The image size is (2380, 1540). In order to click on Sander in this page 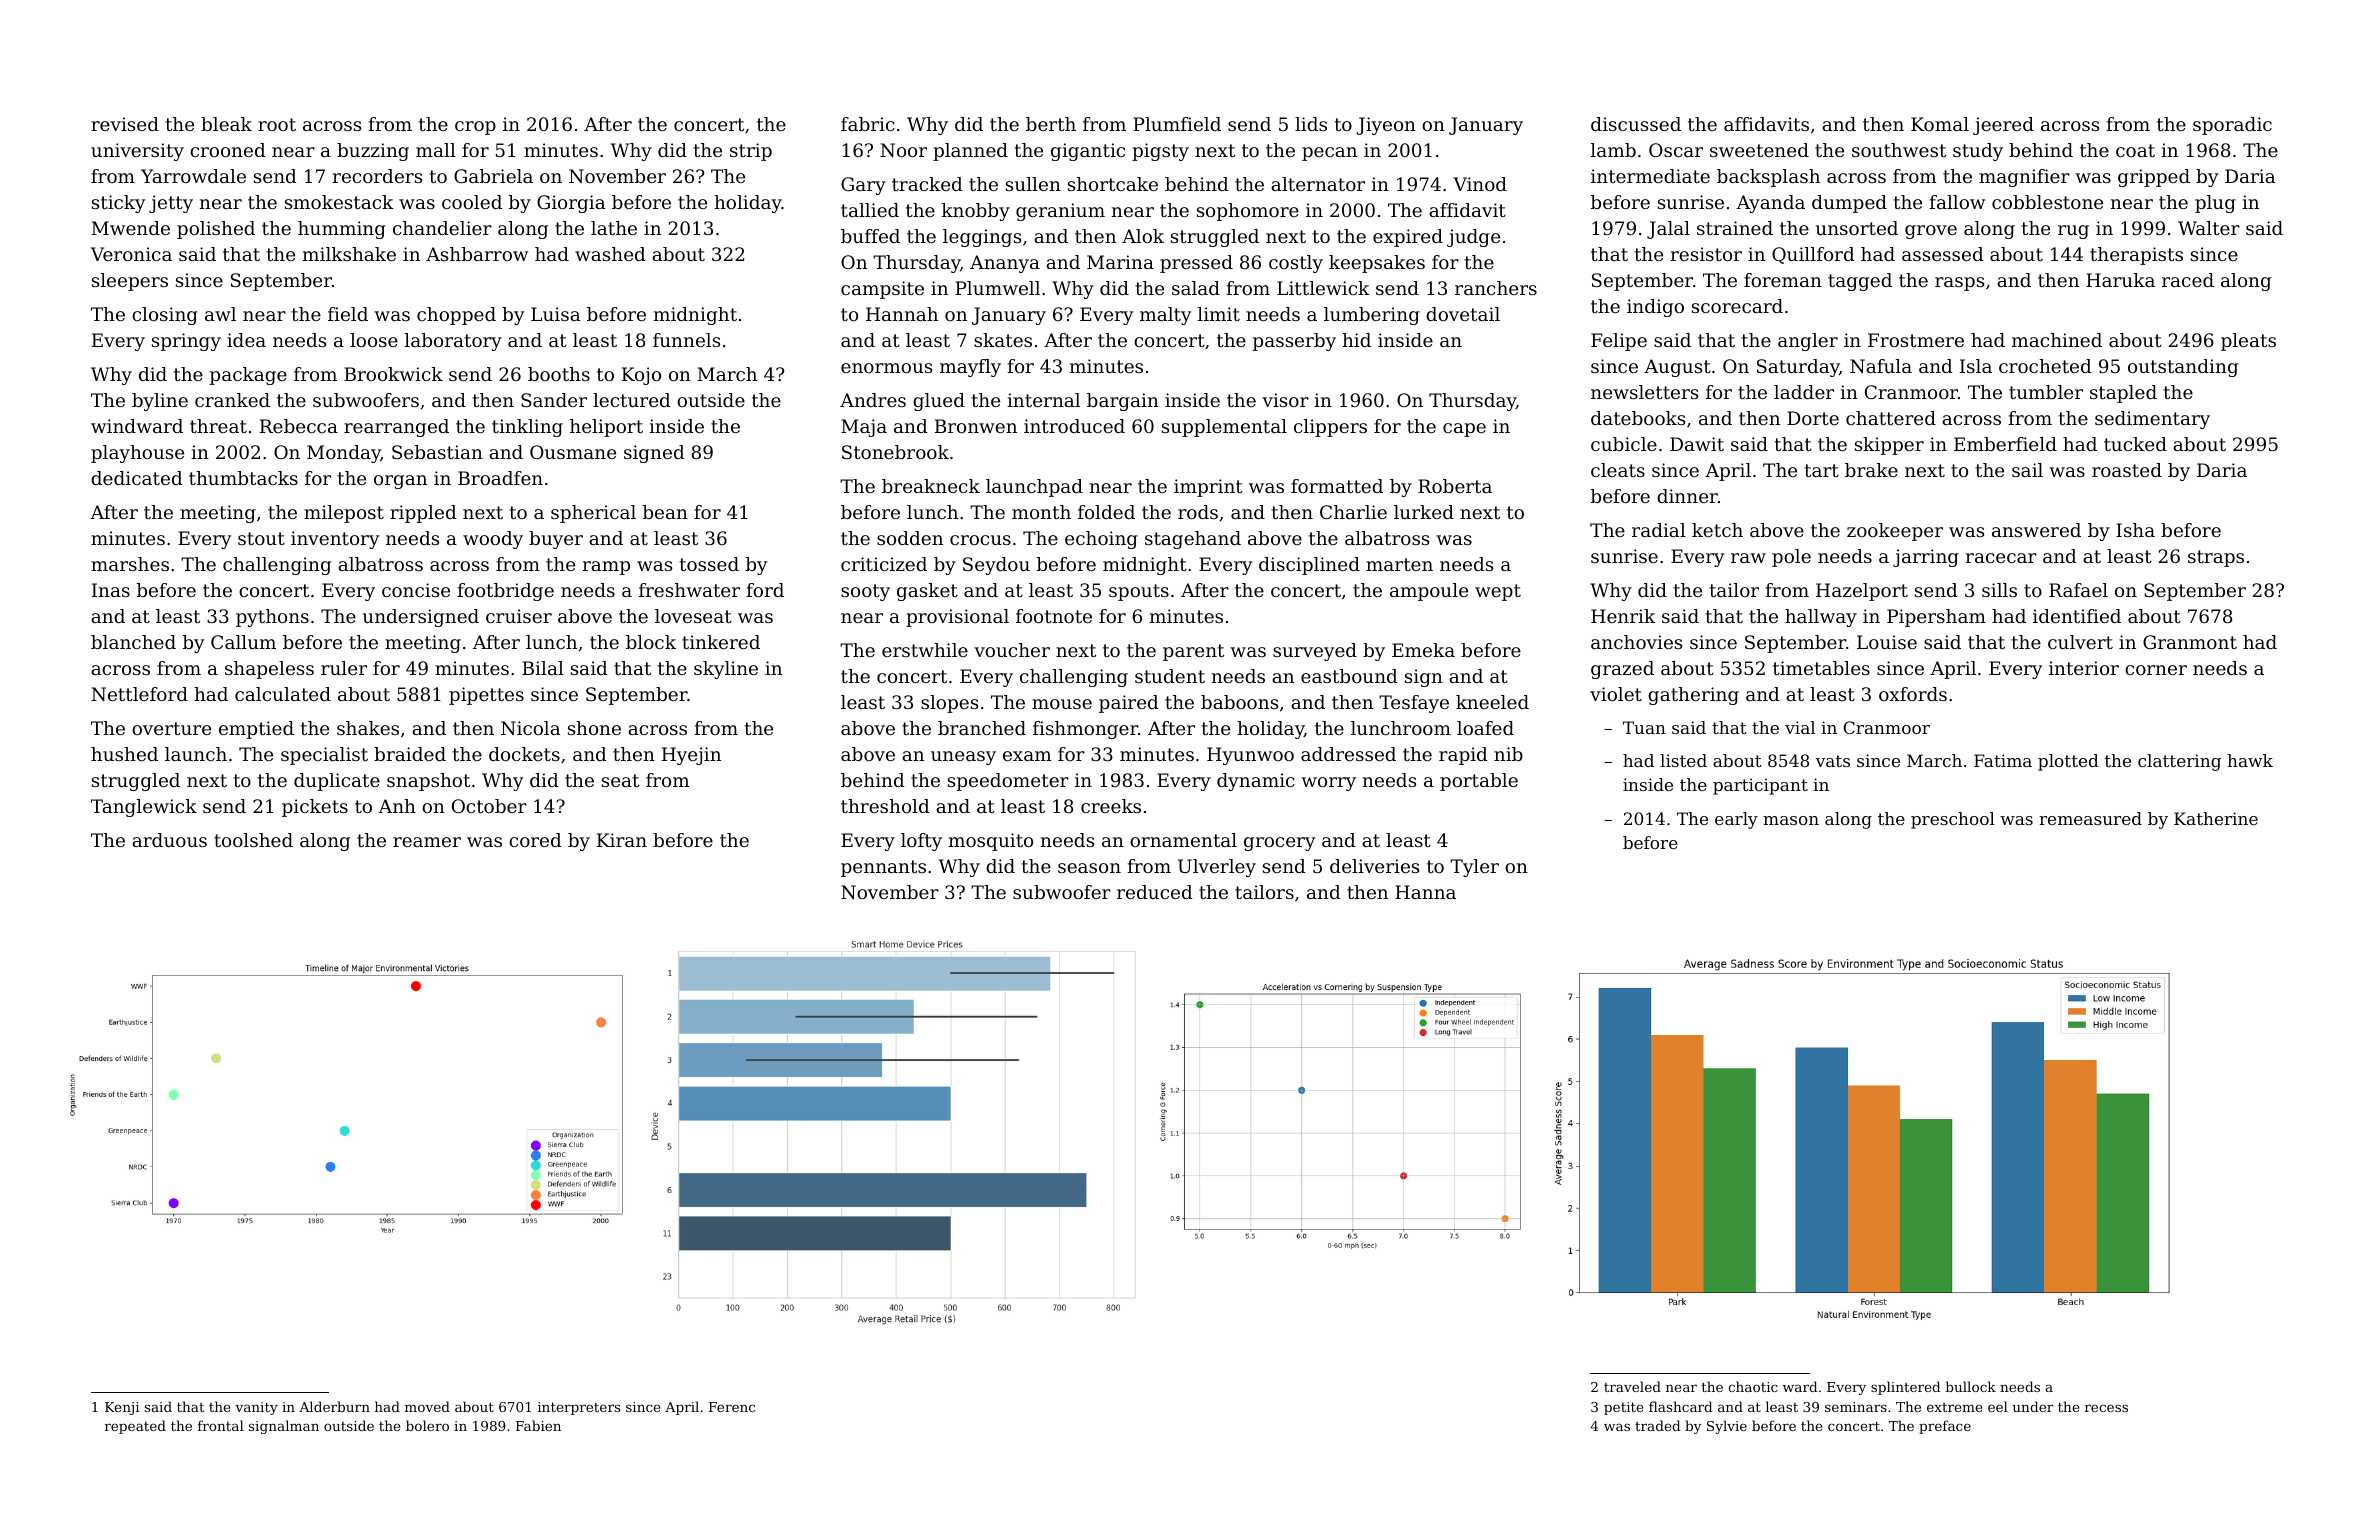, I will do `click(554, 400)`.
